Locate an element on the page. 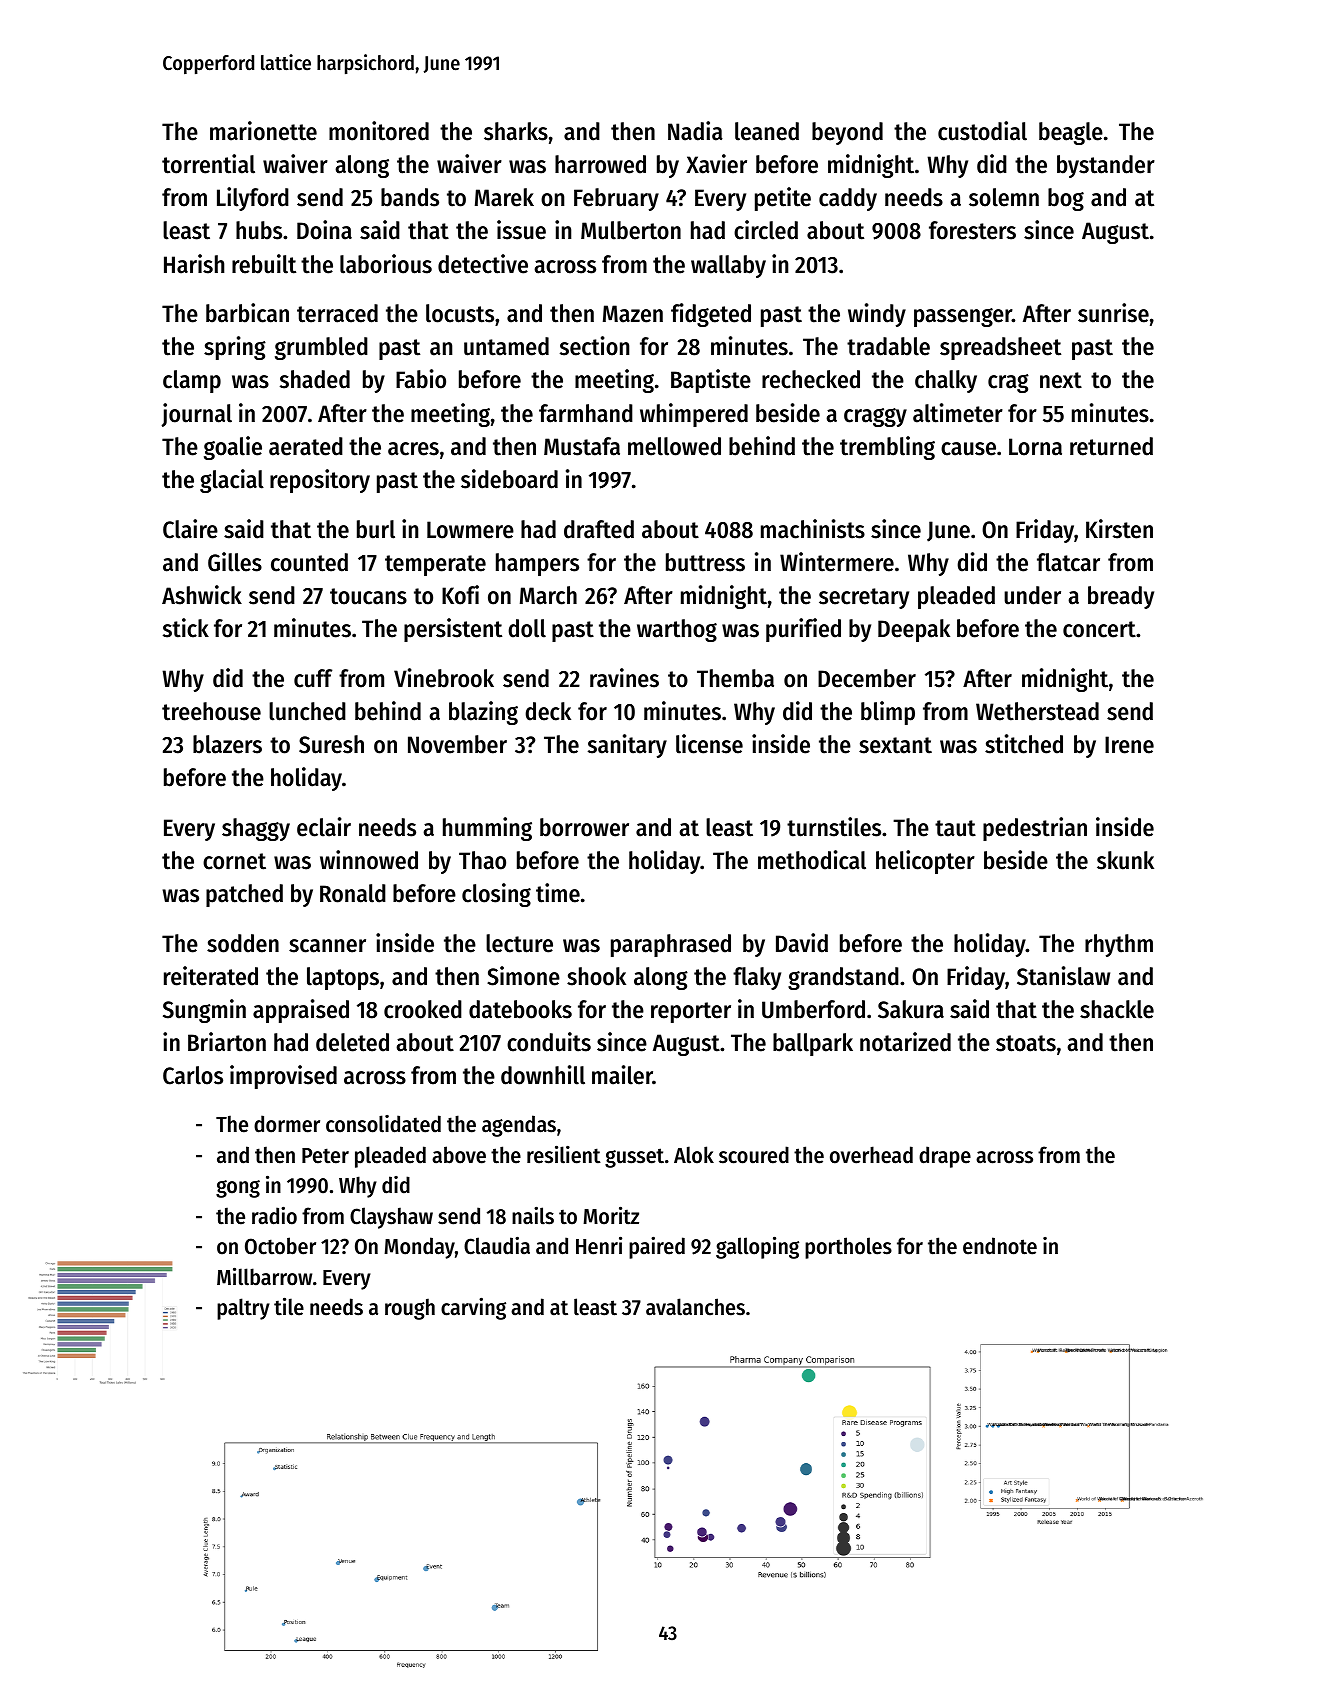  persistent is located at coordinates (453, 630).
